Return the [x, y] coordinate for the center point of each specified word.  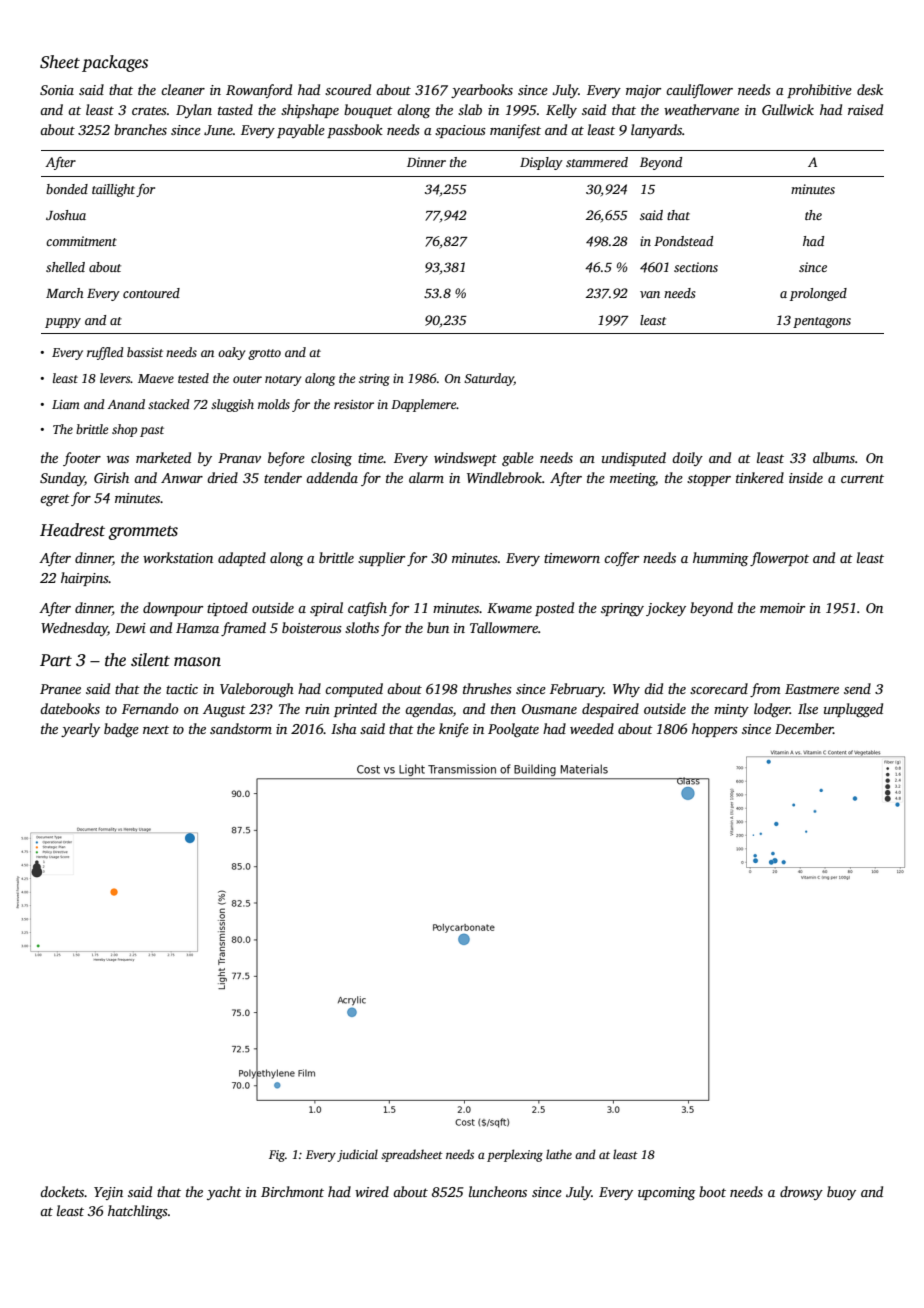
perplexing [515, 1155]
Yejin [108, 1193]
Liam [66, 404]
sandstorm [241, 728]
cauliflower [699, 91]
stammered [597, 162]
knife [454, 730]
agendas [429, 710]
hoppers [715, 730]
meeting [632, 479]
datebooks [70, 708]
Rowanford [259, 91]
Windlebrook [504, 477]
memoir [782, 608]
